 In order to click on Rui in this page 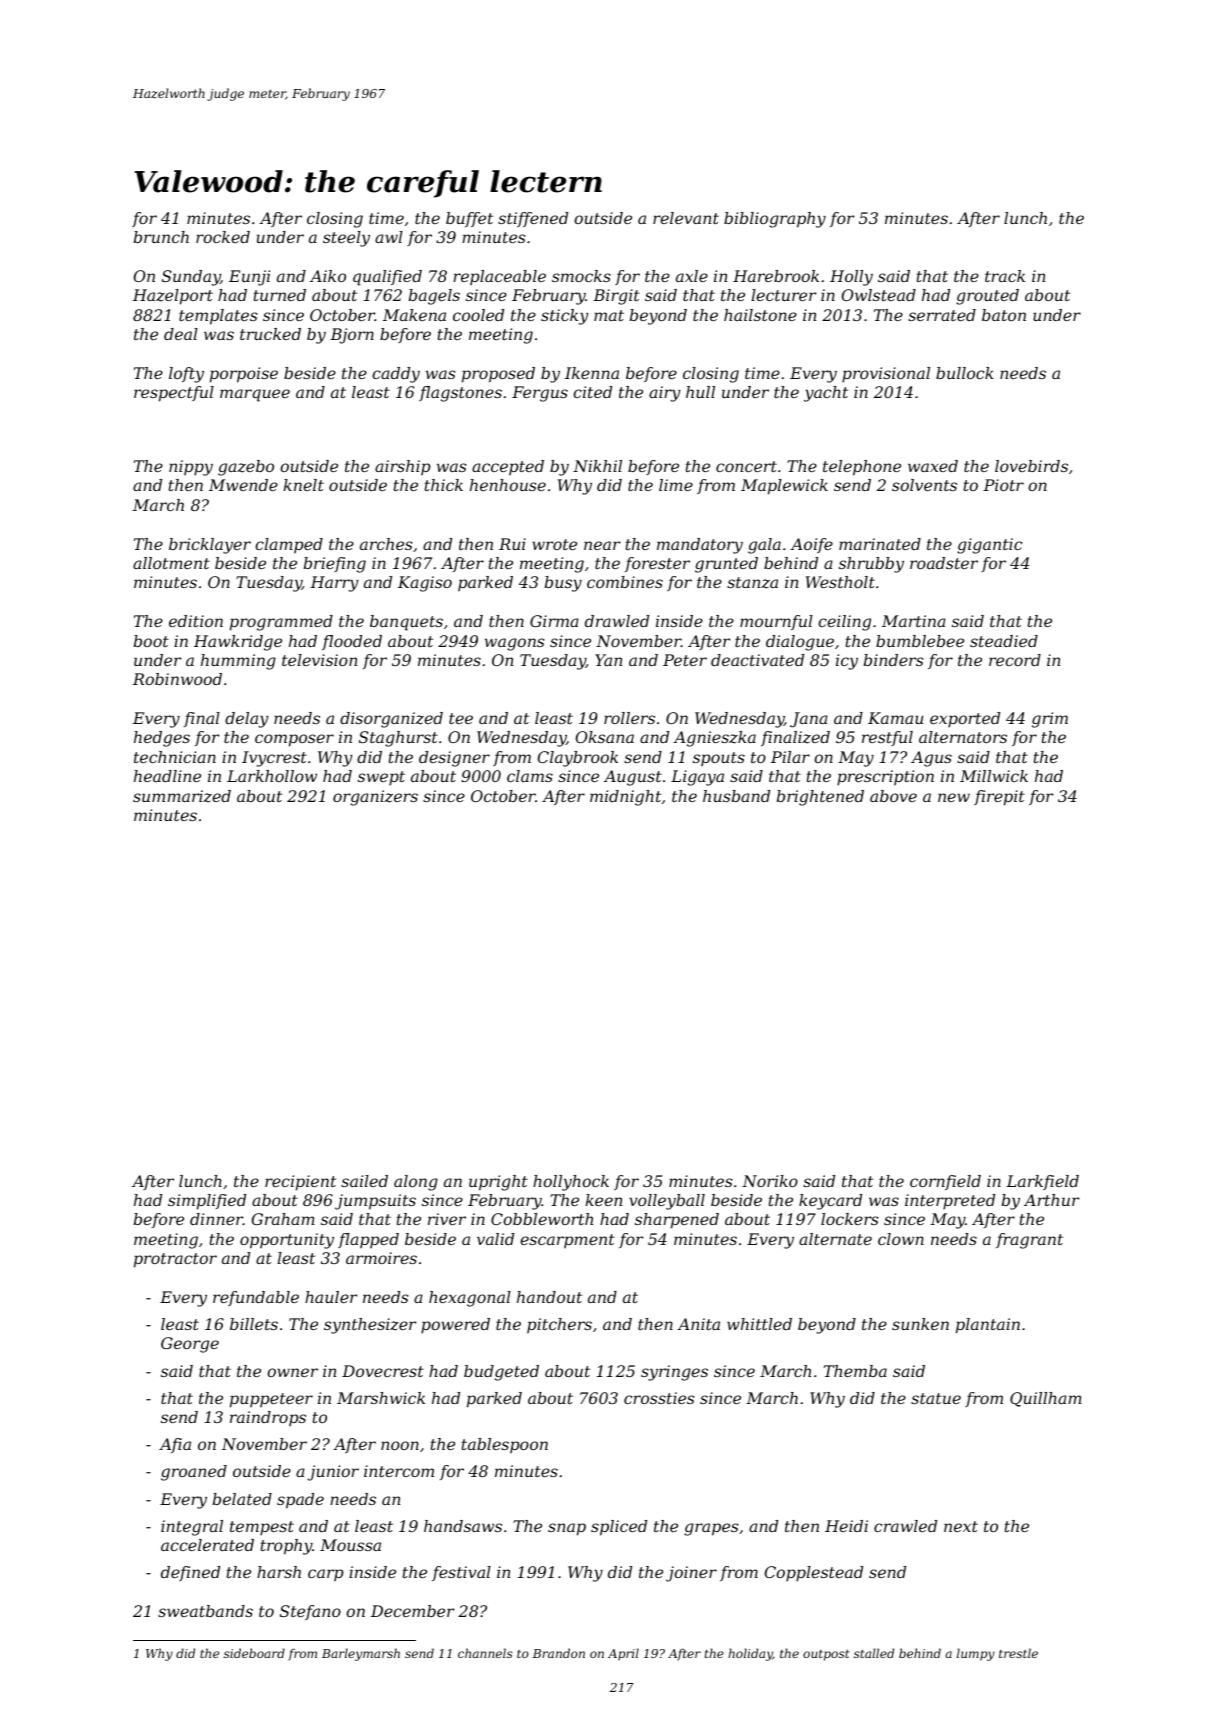, I will do `click(512, 544)`.
